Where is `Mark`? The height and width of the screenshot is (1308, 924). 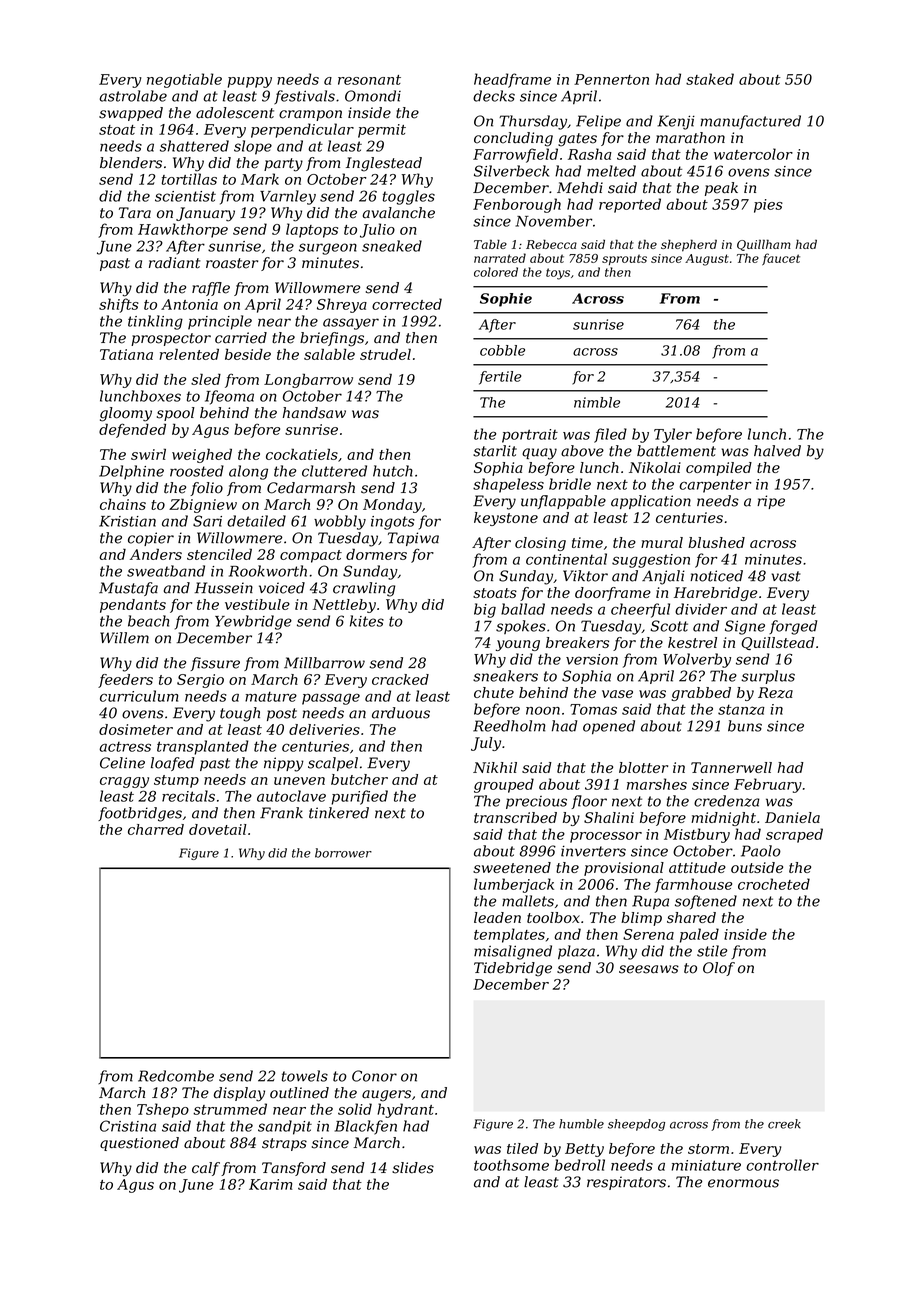
Mark is located at coordinates (260, 179).
